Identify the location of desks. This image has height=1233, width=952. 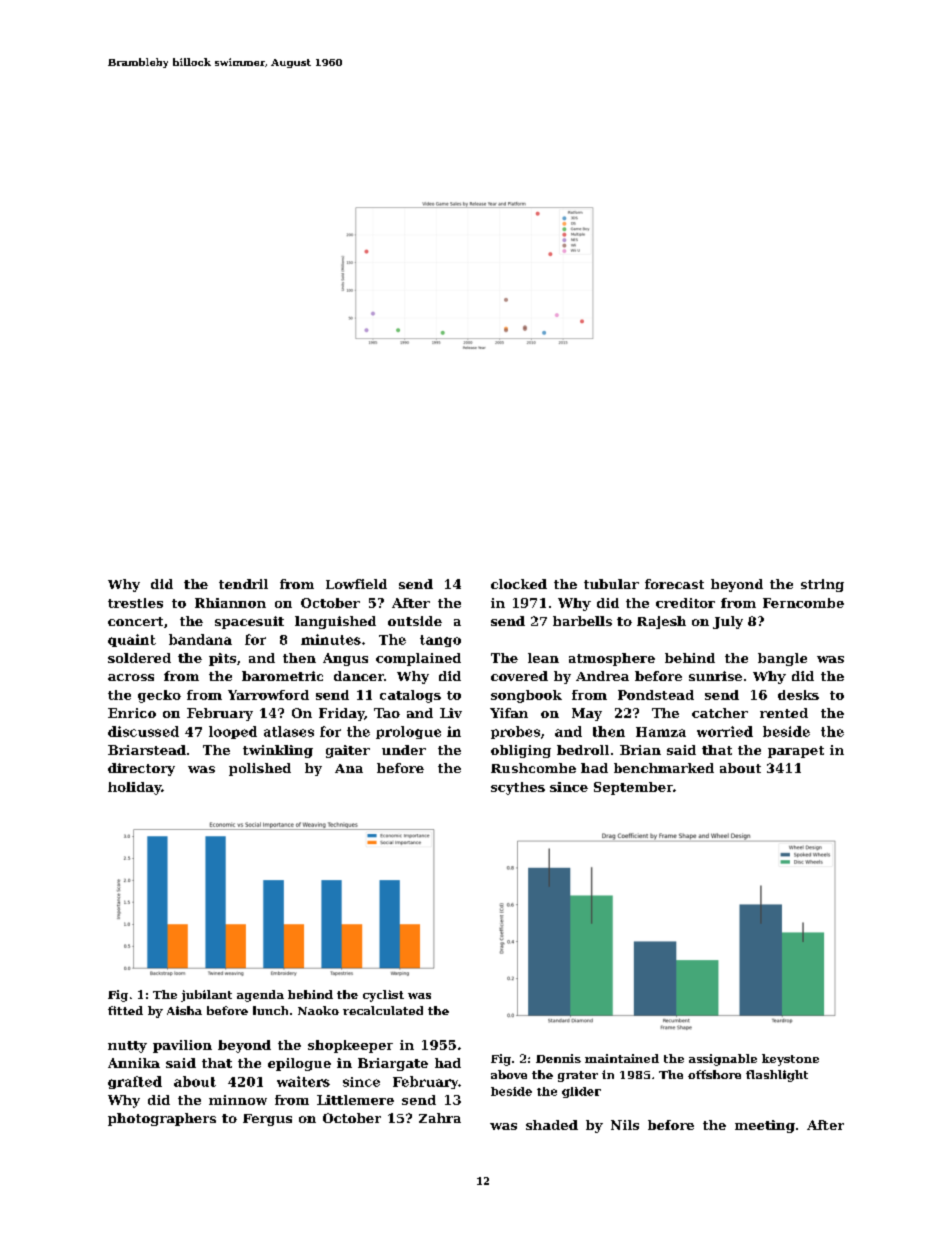
(798, 695).
